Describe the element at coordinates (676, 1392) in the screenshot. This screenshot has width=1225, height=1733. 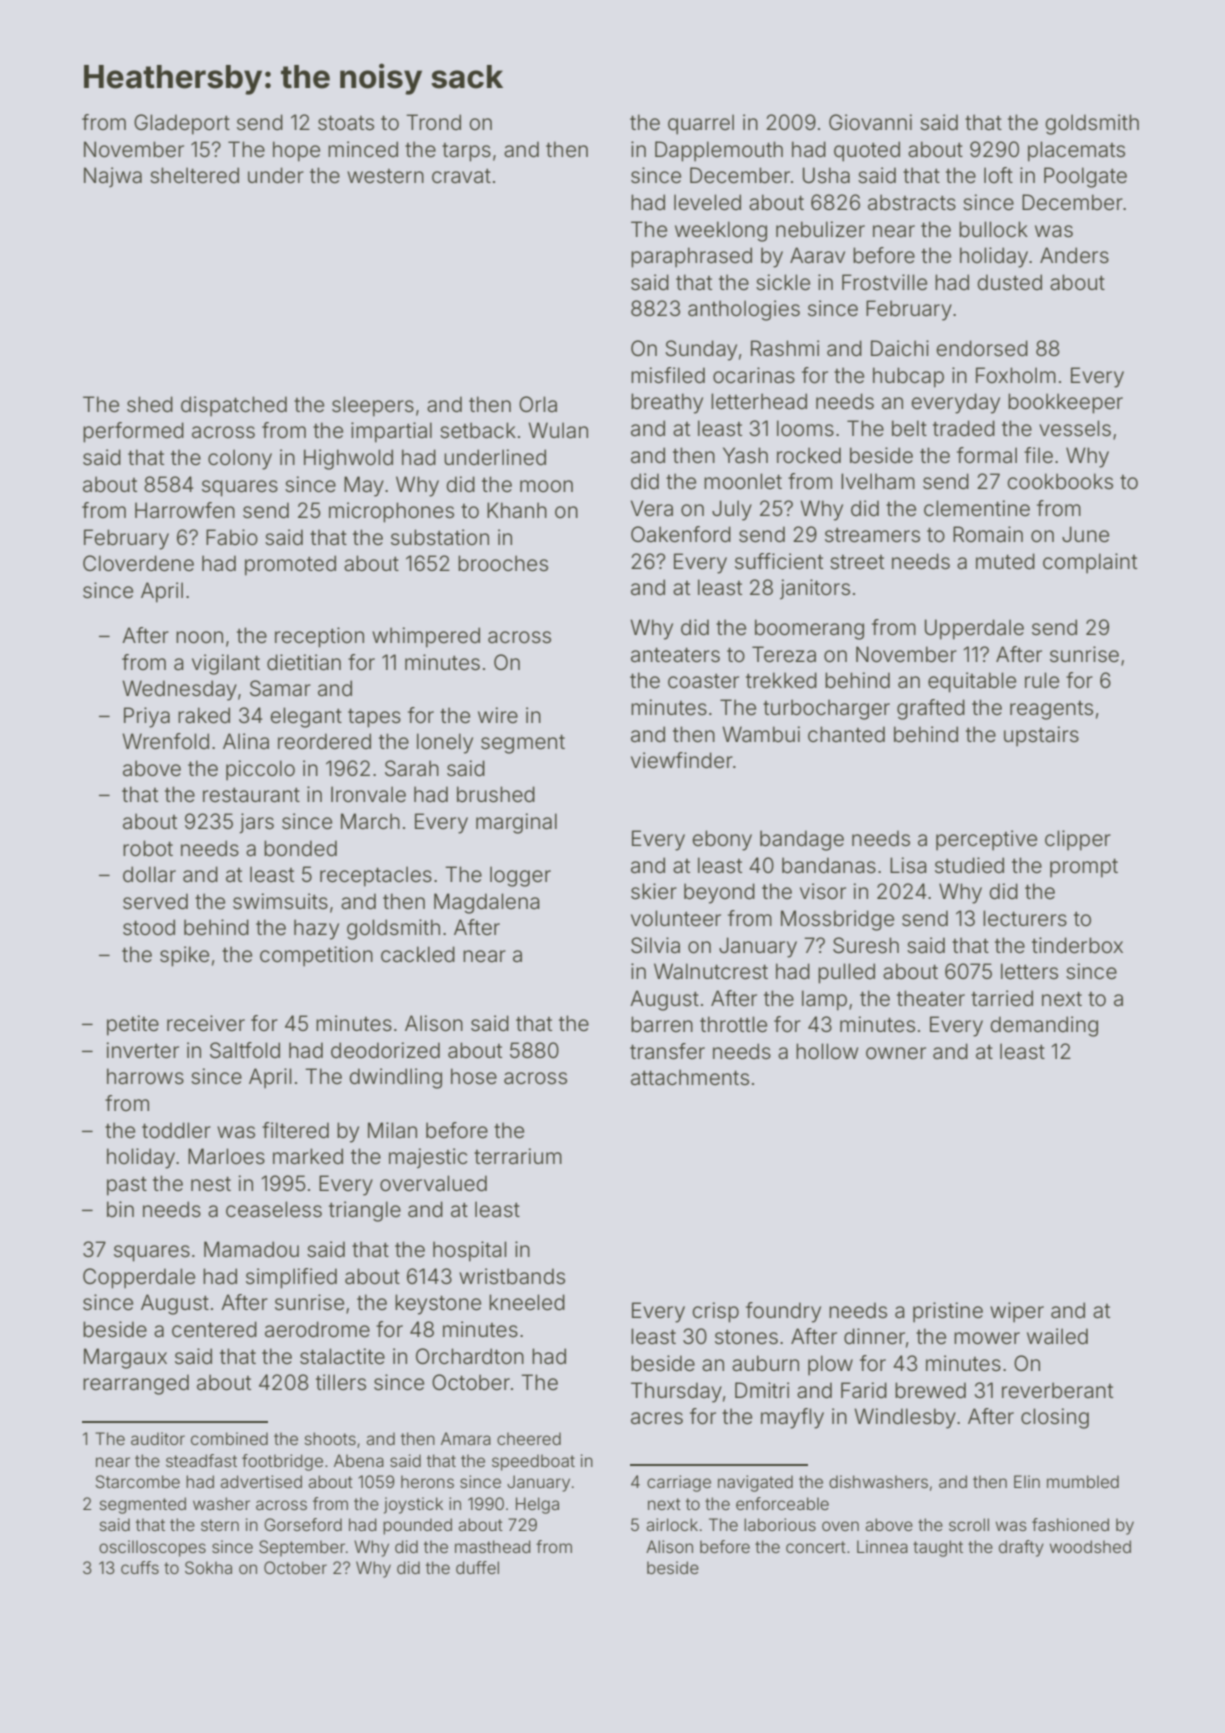
I see `Thursday` at that location.
